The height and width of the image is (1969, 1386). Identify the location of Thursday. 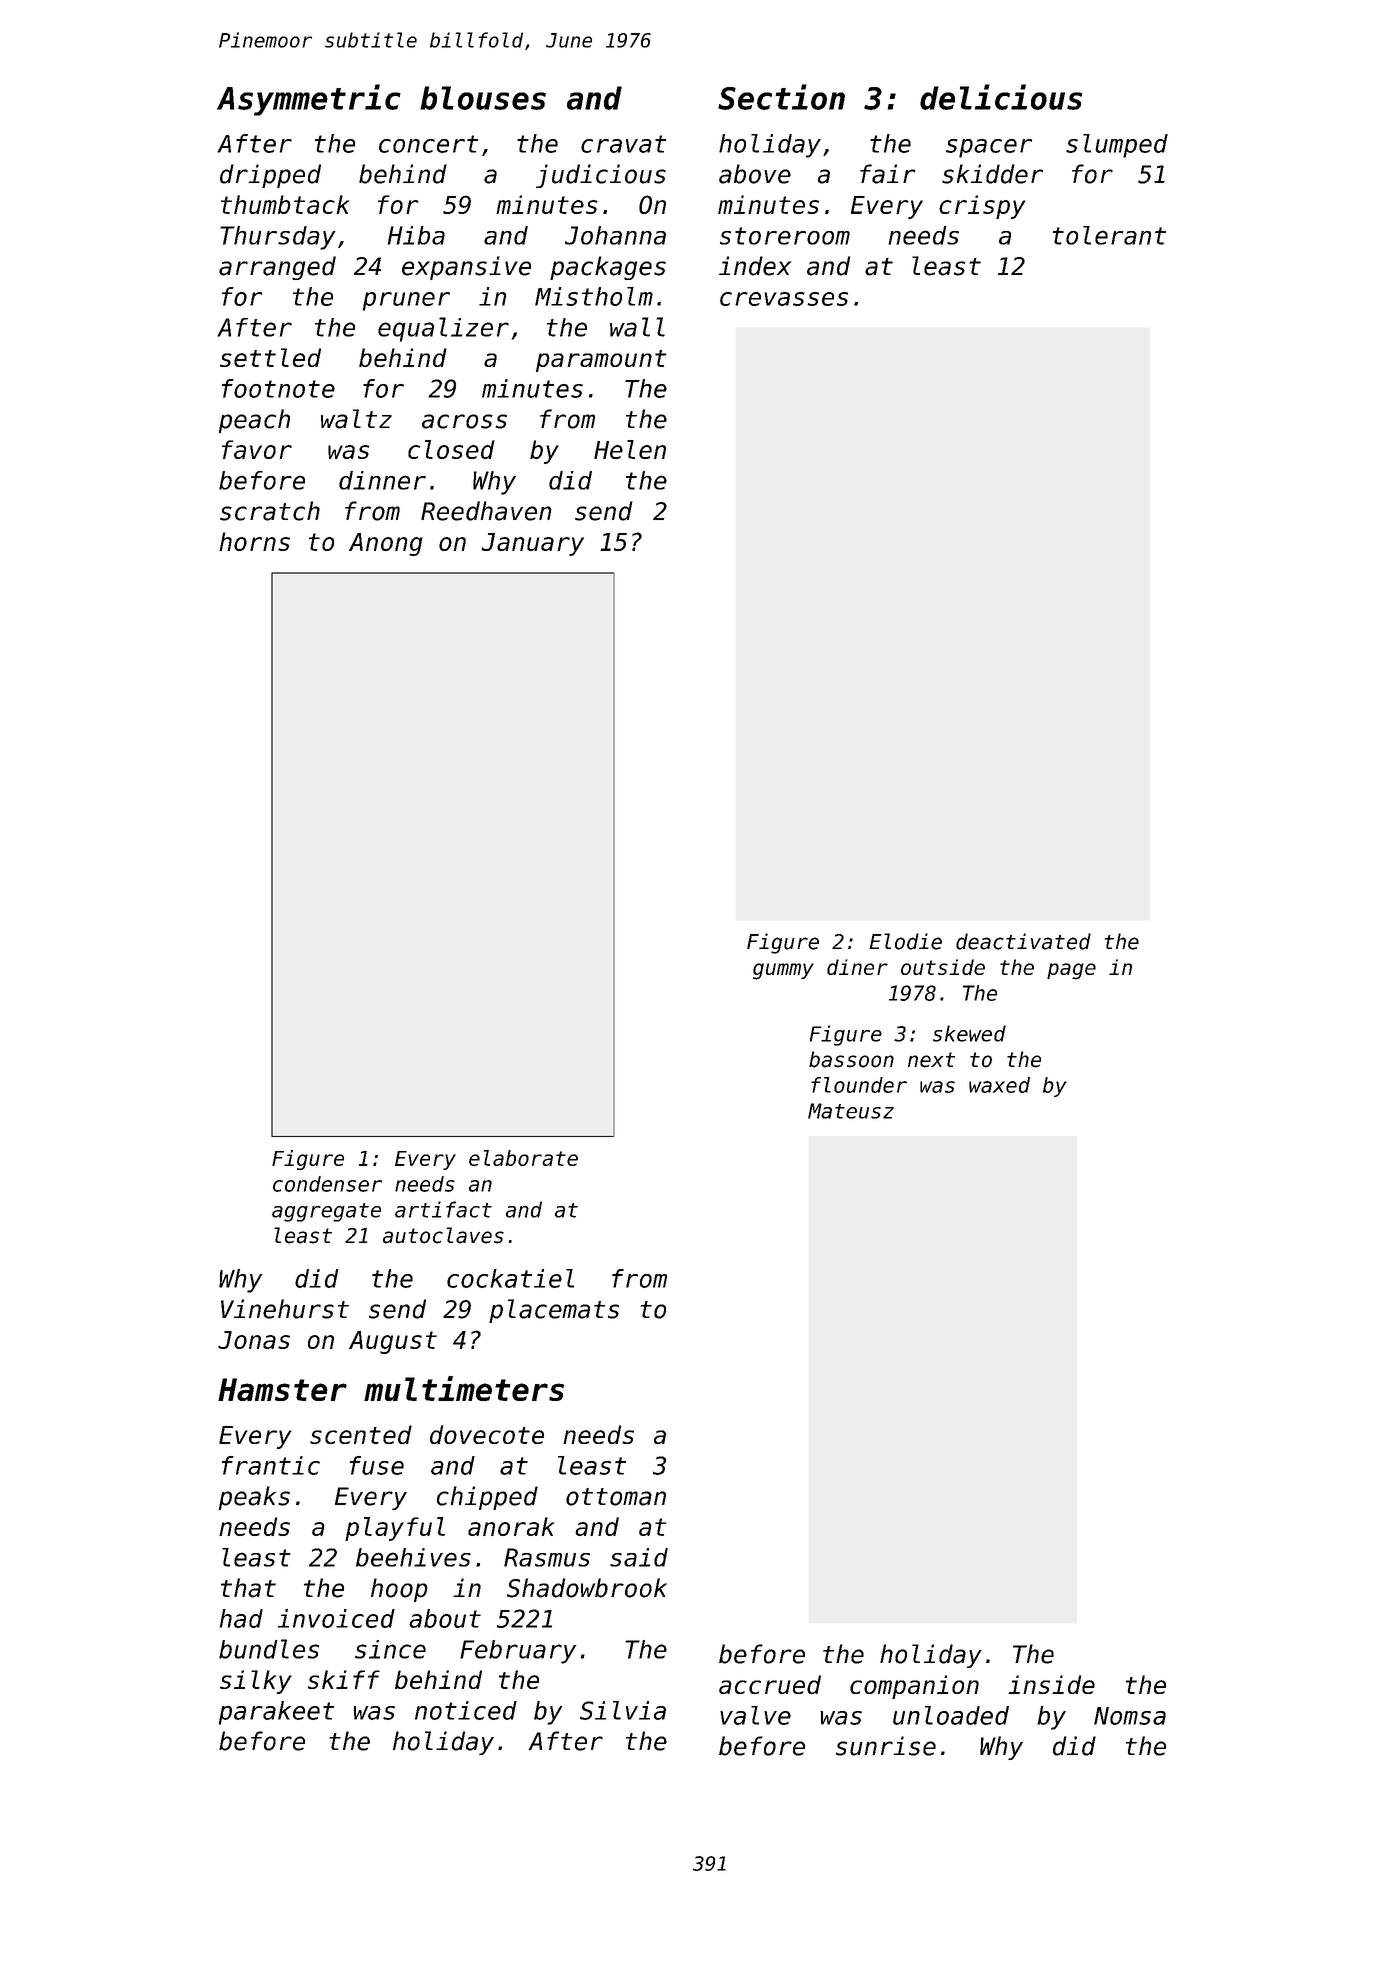
(278, 238).
